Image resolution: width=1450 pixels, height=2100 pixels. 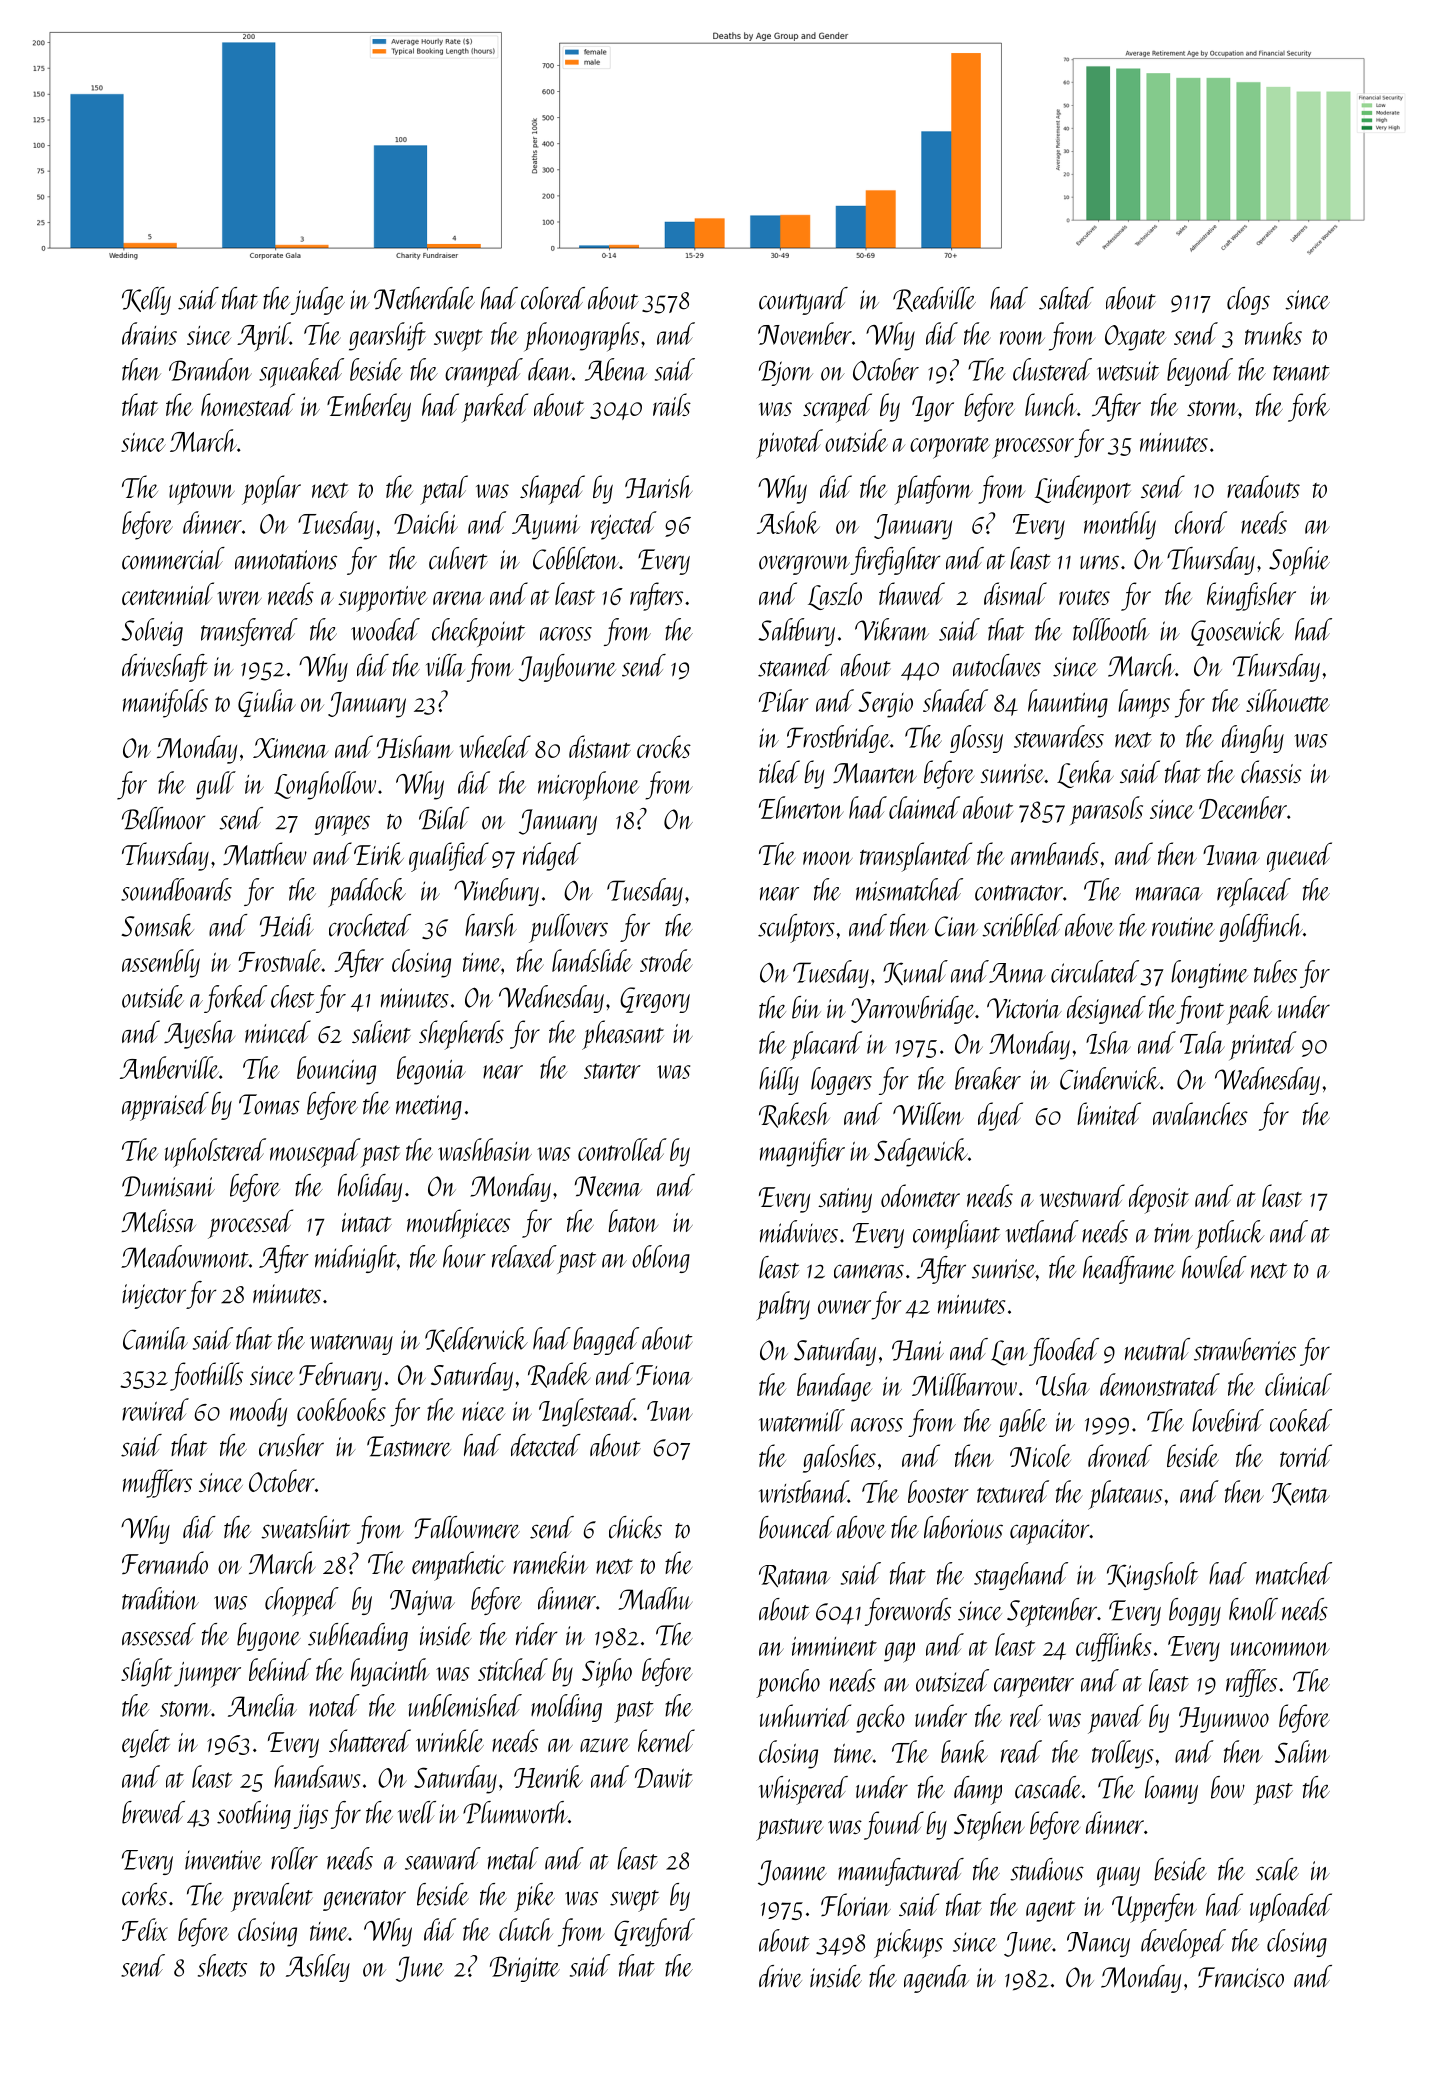 What do you see at coordinates (1051, 404) in the document?
I see `lunch` at bounding box center [1051, 404].
